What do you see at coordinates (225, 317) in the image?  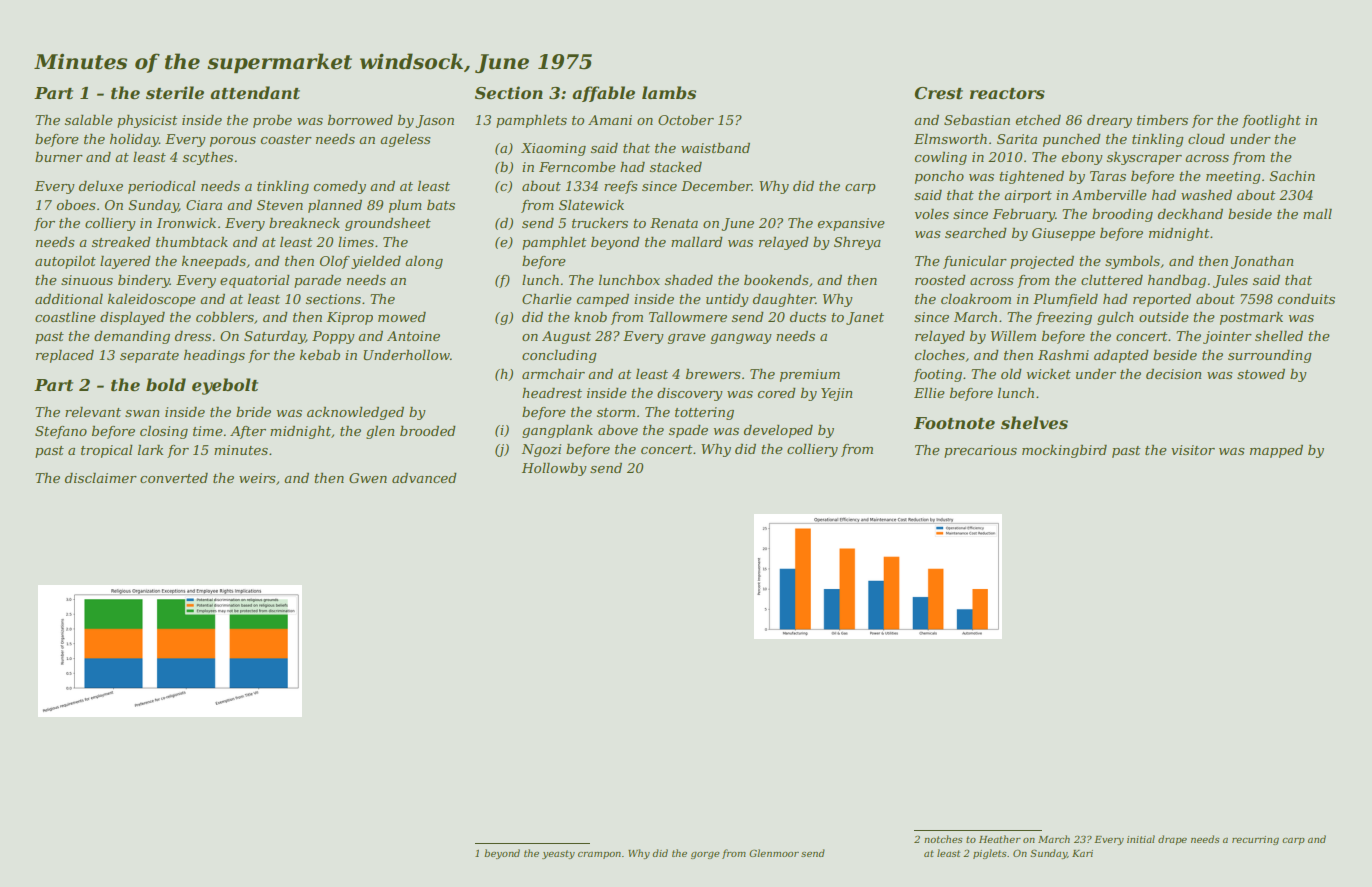 I see `cobblers` at bounding box center [225, 317].
